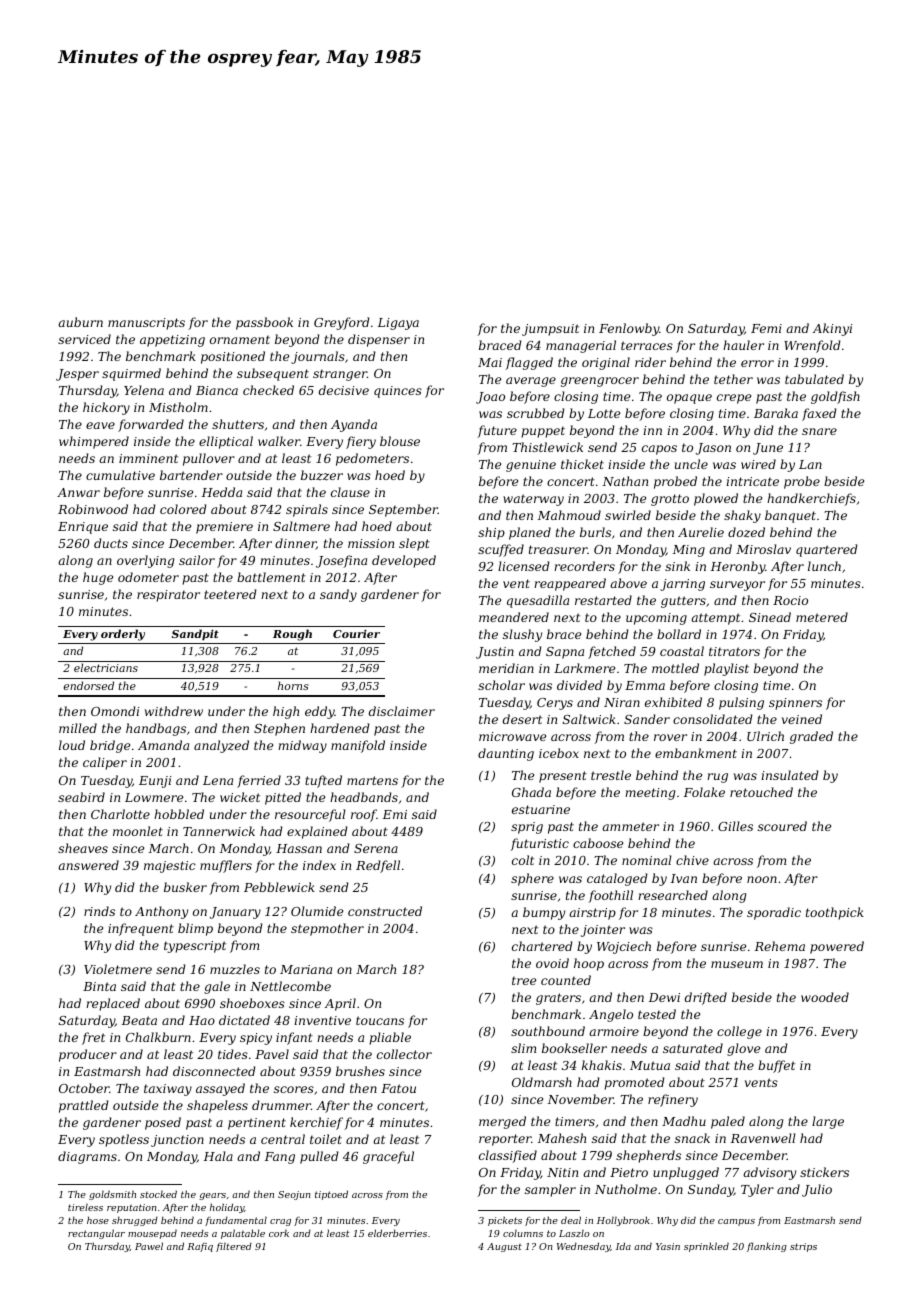 The height and width of the screenshot is (1308, 924). What do you see at coordinates (85, 1207) in the screenshot?
I see `tireless` at bounding box center [85, 1207].
